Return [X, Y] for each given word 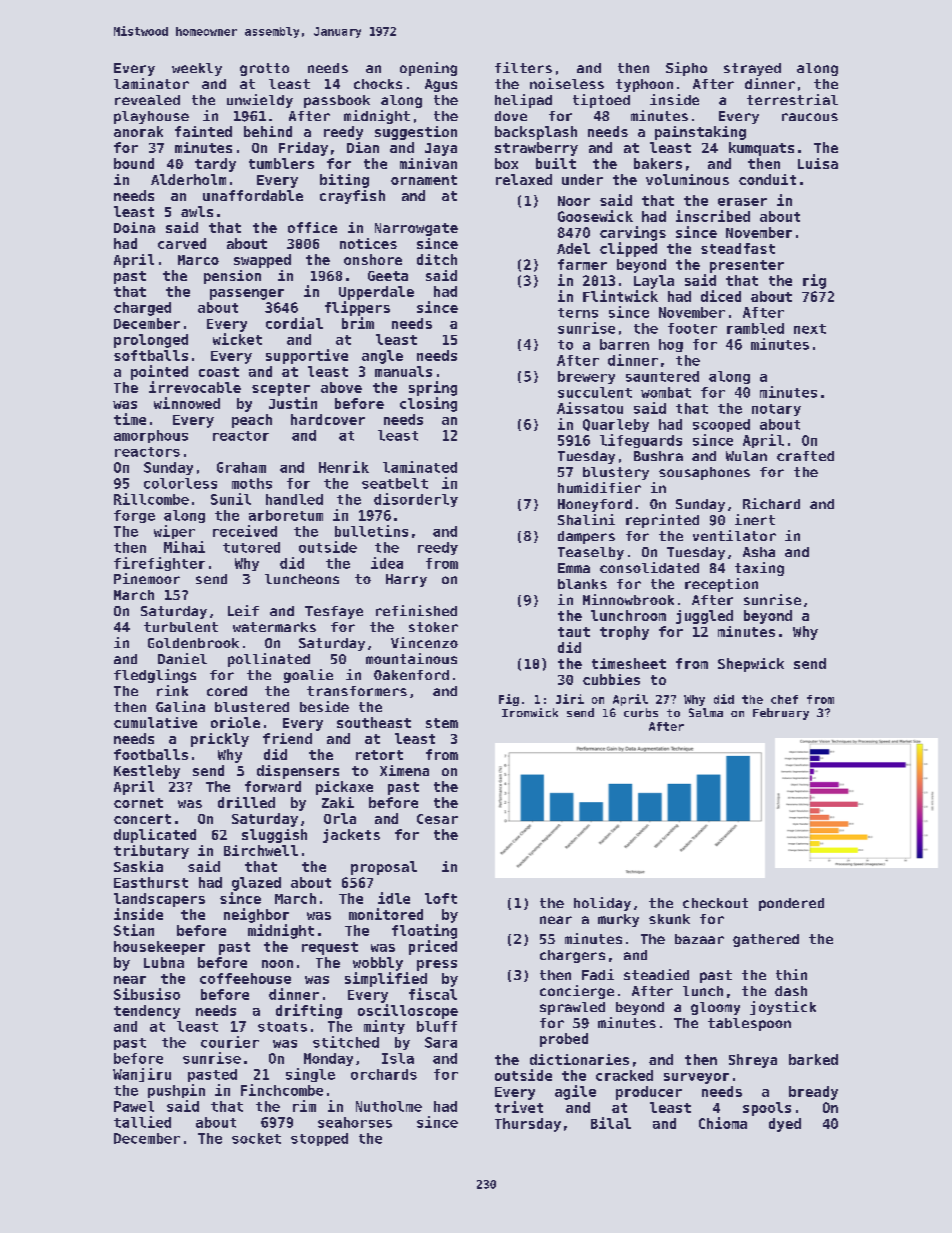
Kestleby [147, 772]
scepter [281, 389]
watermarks [274, 627]
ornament [424, 180]
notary [776, 410]
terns [578, 313]
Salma [706, 712]
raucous [810, 117]
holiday [602, 904]
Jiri [570, 699]
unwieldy [260, 101]
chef [784, 699]
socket [256, 1138]
